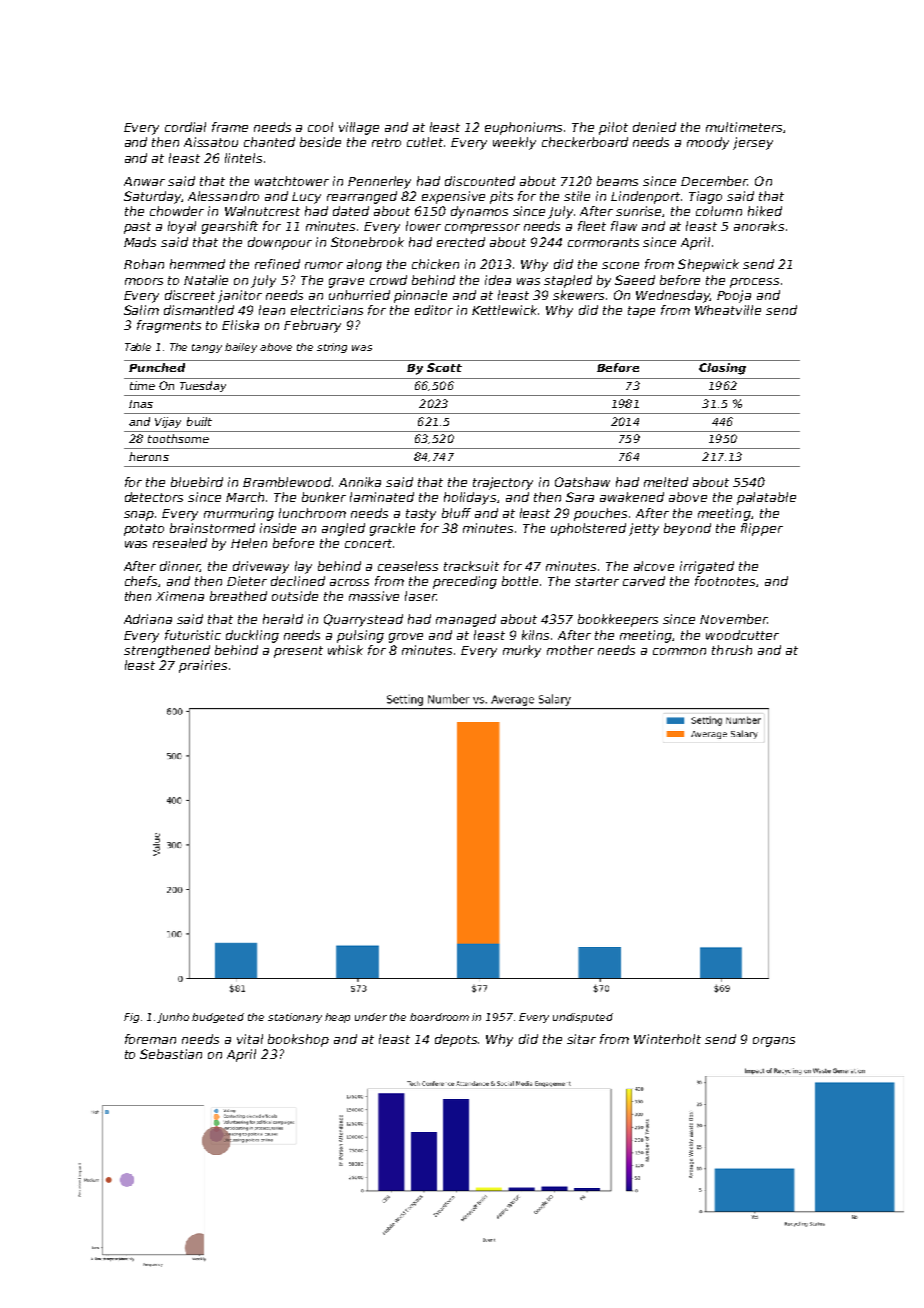  What do you see at coordinates (568, 281) in the screenshot?
I see `stapled` at bounding box center [568, 281].
